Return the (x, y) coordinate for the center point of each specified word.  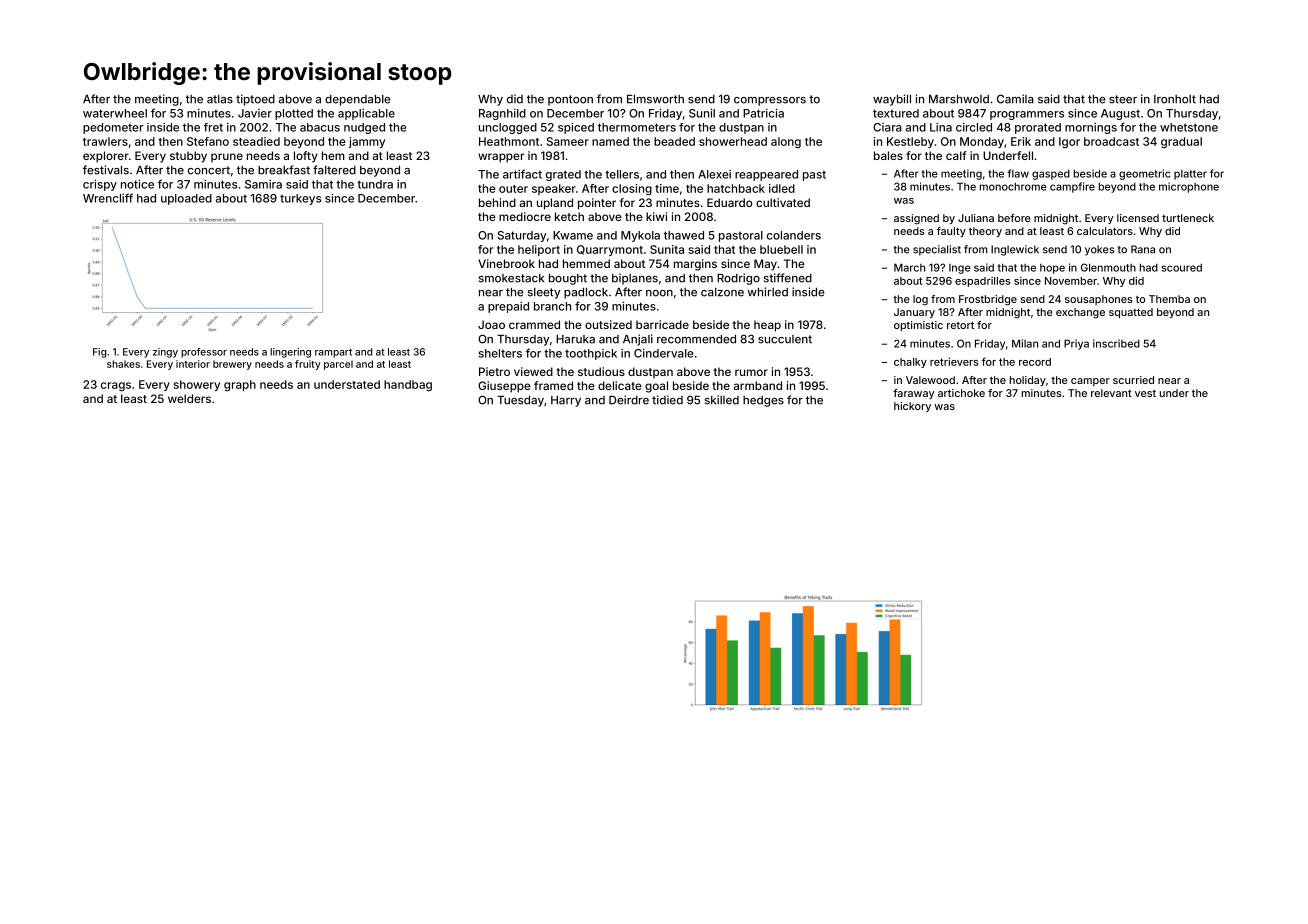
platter (1190, 175)
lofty (306, 157)
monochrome (1013, 186)
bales (888, 155)
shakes (123, 364)
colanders (794, 235)
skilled (722, 400)
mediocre (525, 216)
